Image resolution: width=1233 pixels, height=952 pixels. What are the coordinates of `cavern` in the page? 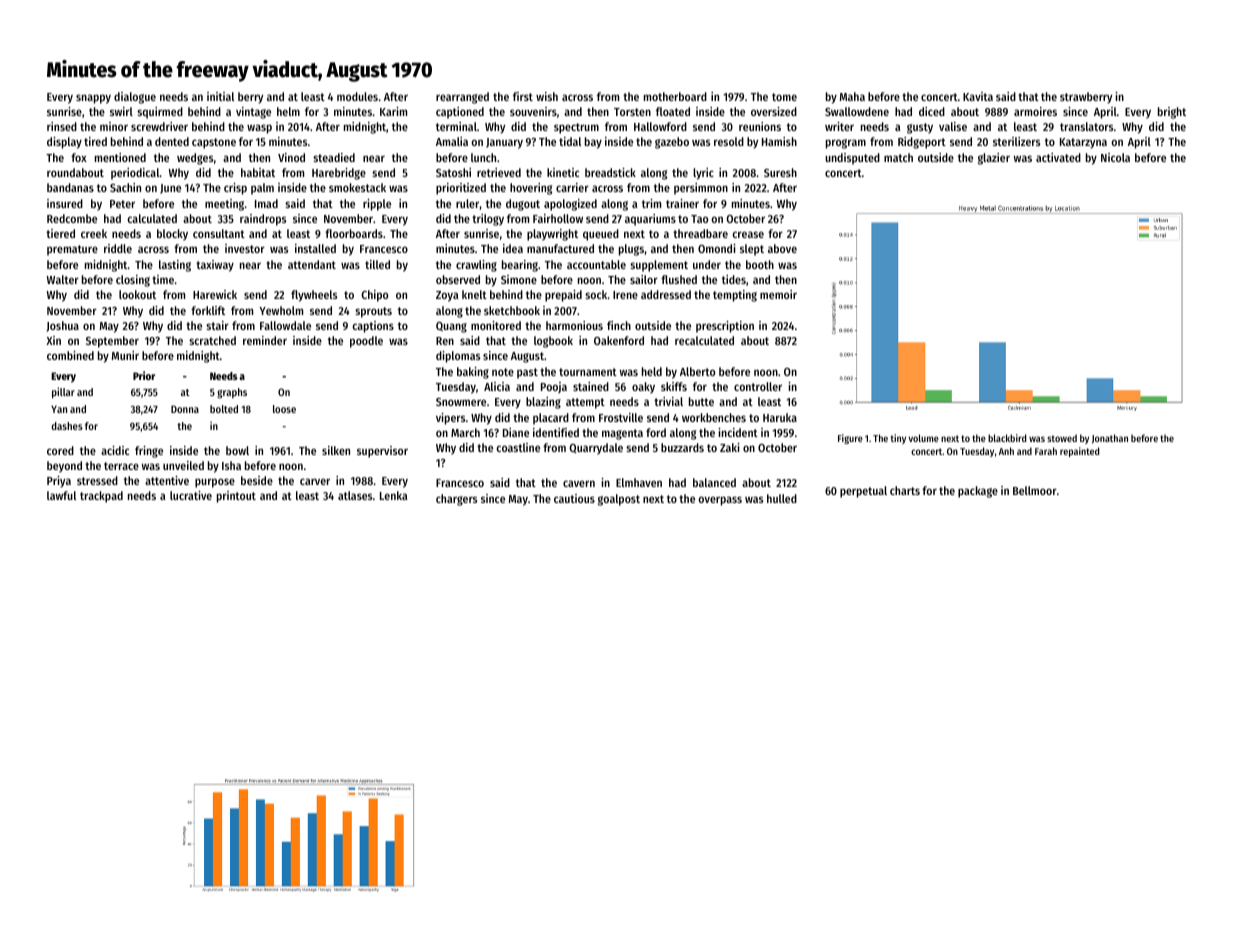 It's located at (579, 483).
